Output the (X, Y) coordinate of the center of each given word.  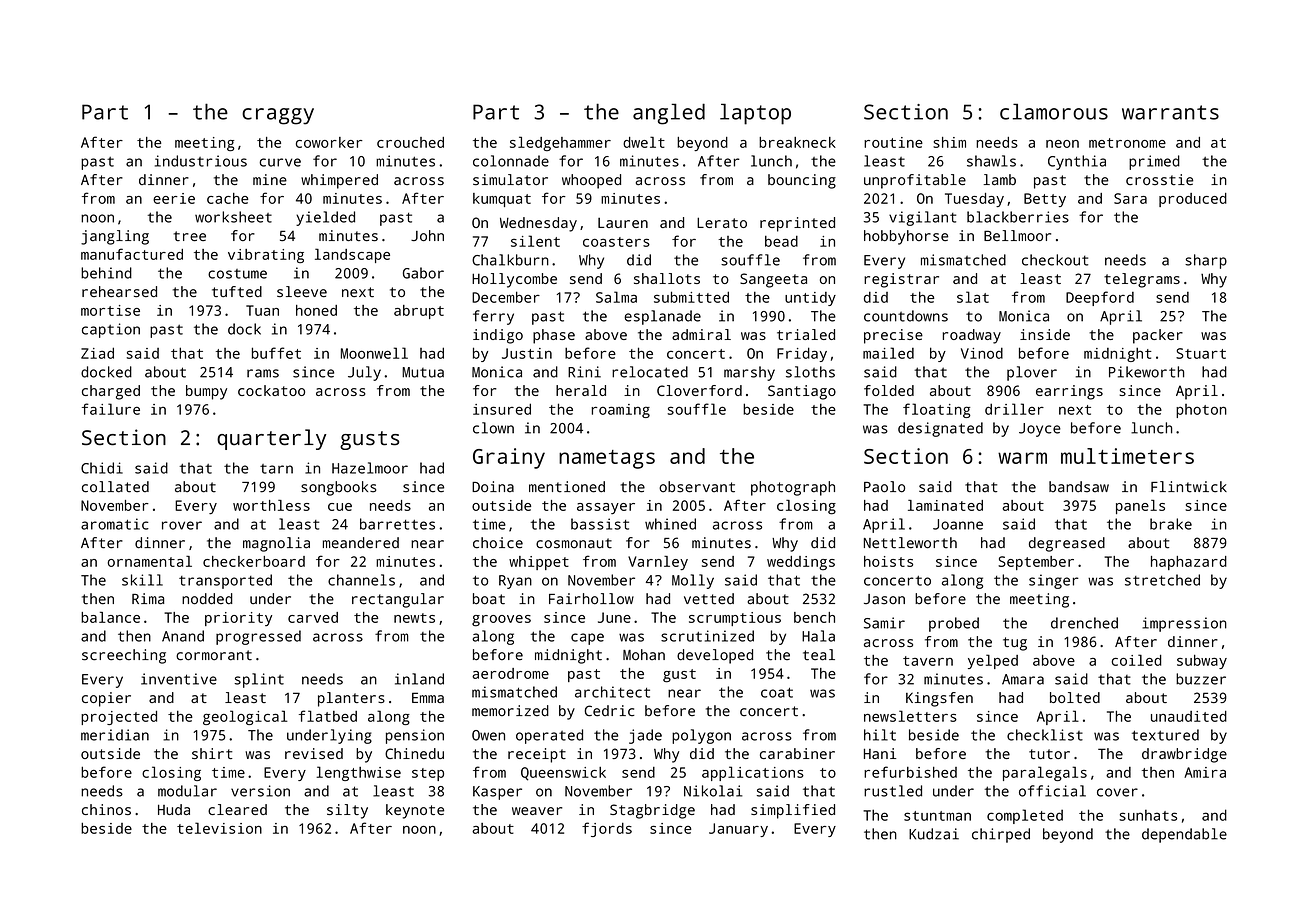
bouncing (802, 181)
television (219, 828)
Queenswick (563, 774)
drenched (1084, 623)
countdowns (906, 316)
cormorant (214, 655)
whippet (539, 563)
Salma (616, 297)
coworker (329, 142)
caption (111, 330)
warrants (1170, 112)
